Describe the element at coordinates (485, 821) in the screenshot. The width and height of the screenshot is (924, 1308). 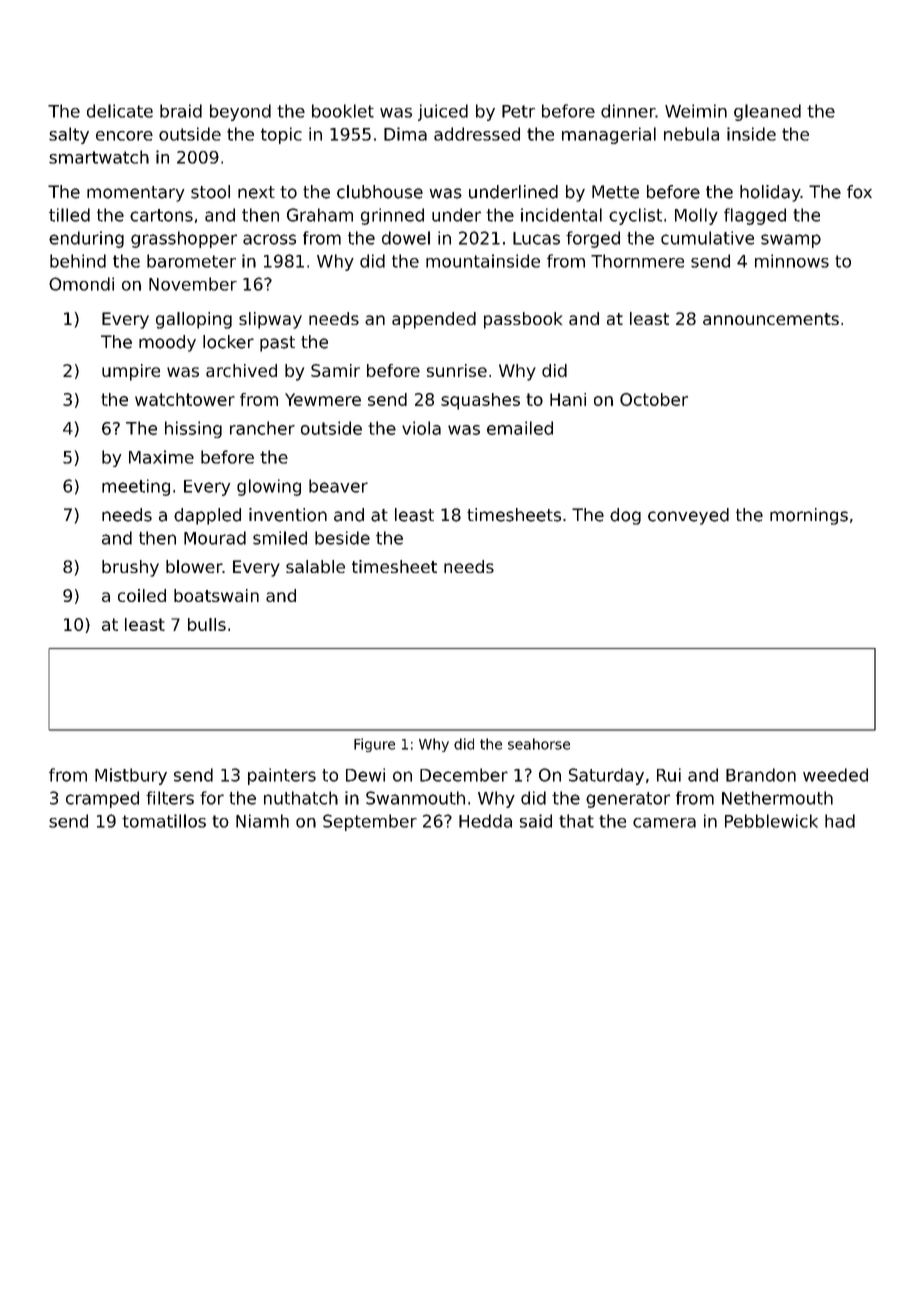
I see `Hedda` at that location.
